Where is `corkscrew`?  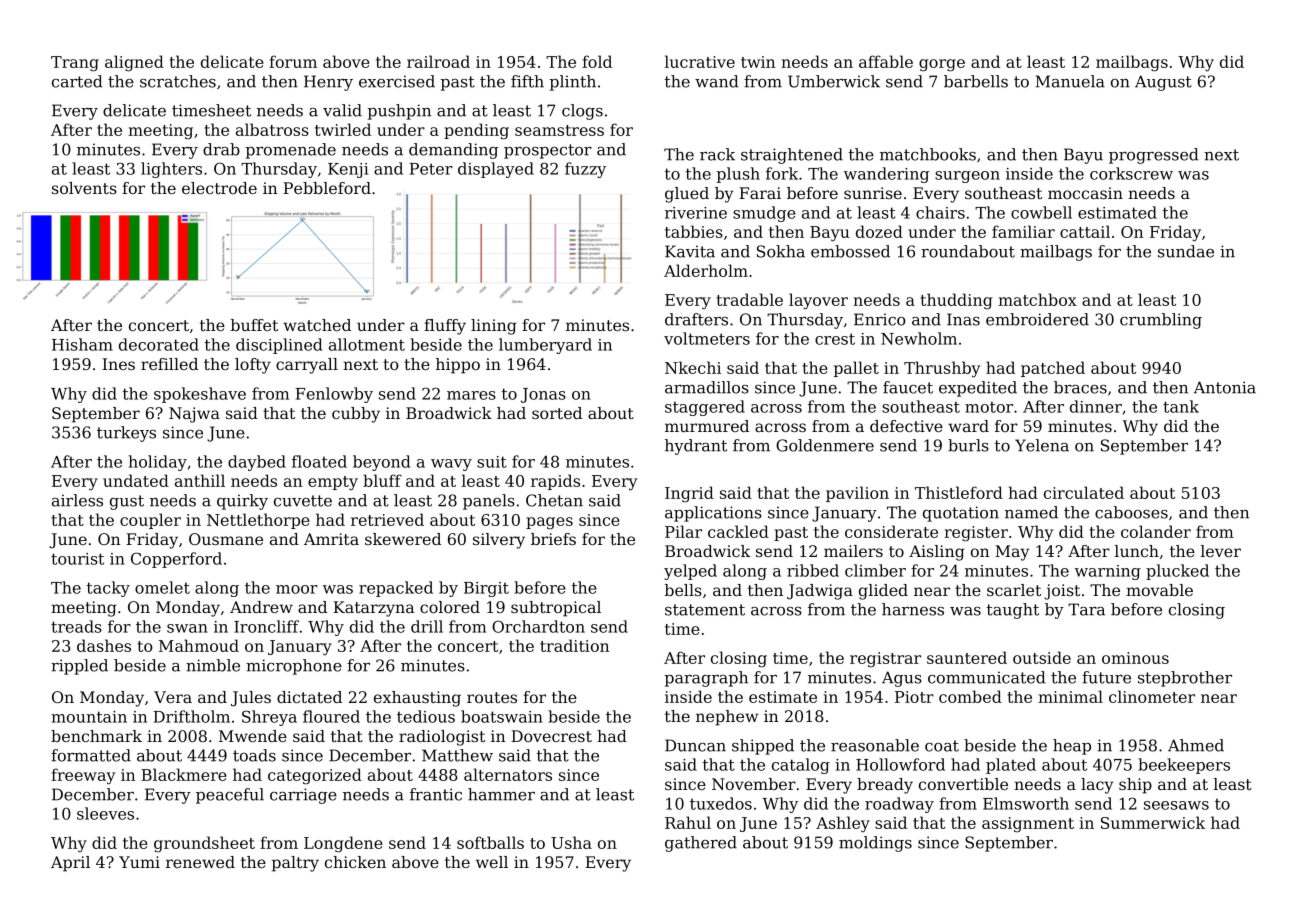 corkscrew is located at coordinates (1131, 173).
